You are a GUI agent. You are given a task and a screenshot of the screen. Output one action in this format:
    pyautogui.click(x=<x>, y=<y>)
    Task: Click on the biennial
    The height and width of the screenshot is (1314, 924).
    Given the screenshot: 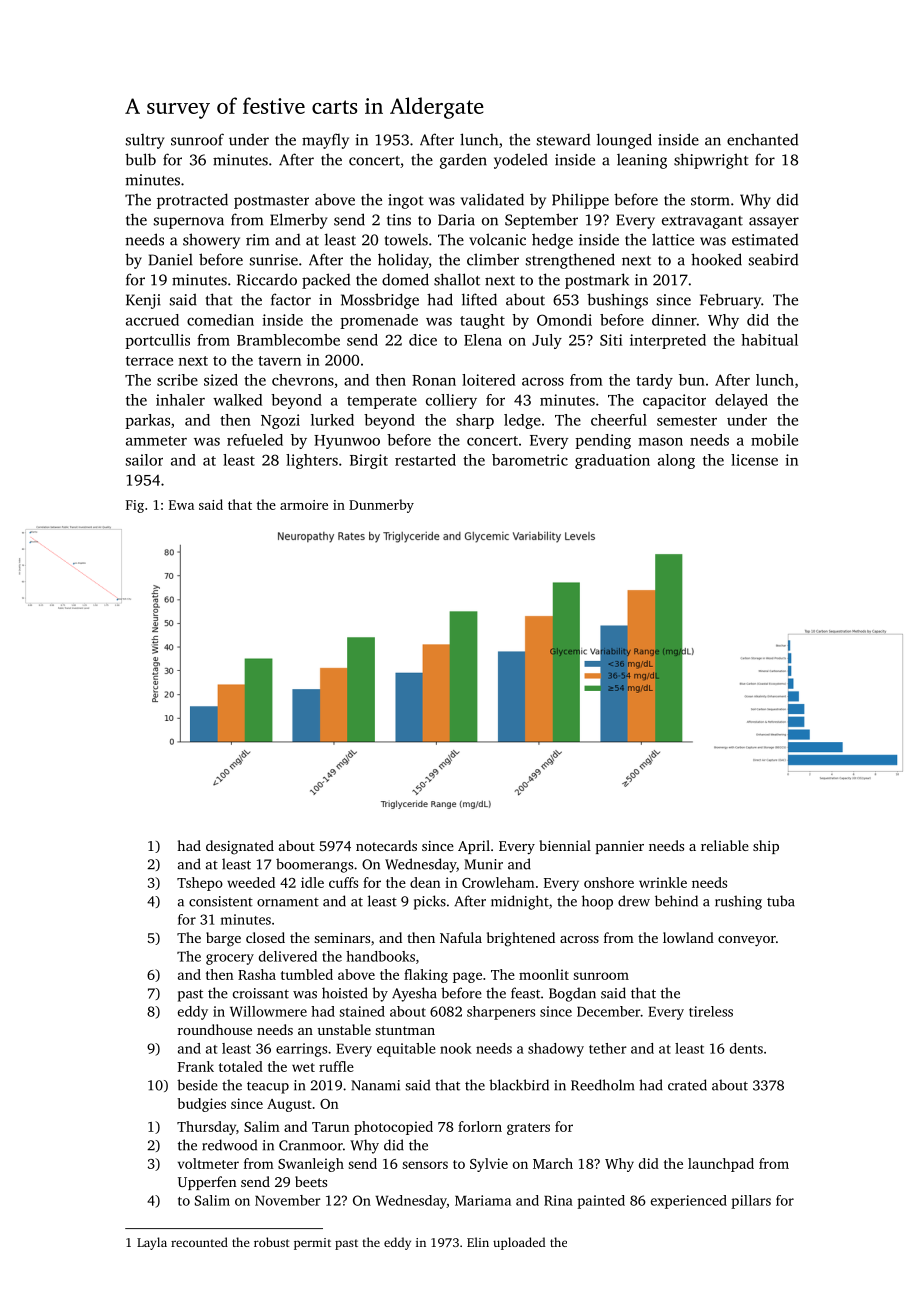 What is the action you would take?
    pyautogui.click(x=565, y=845)
